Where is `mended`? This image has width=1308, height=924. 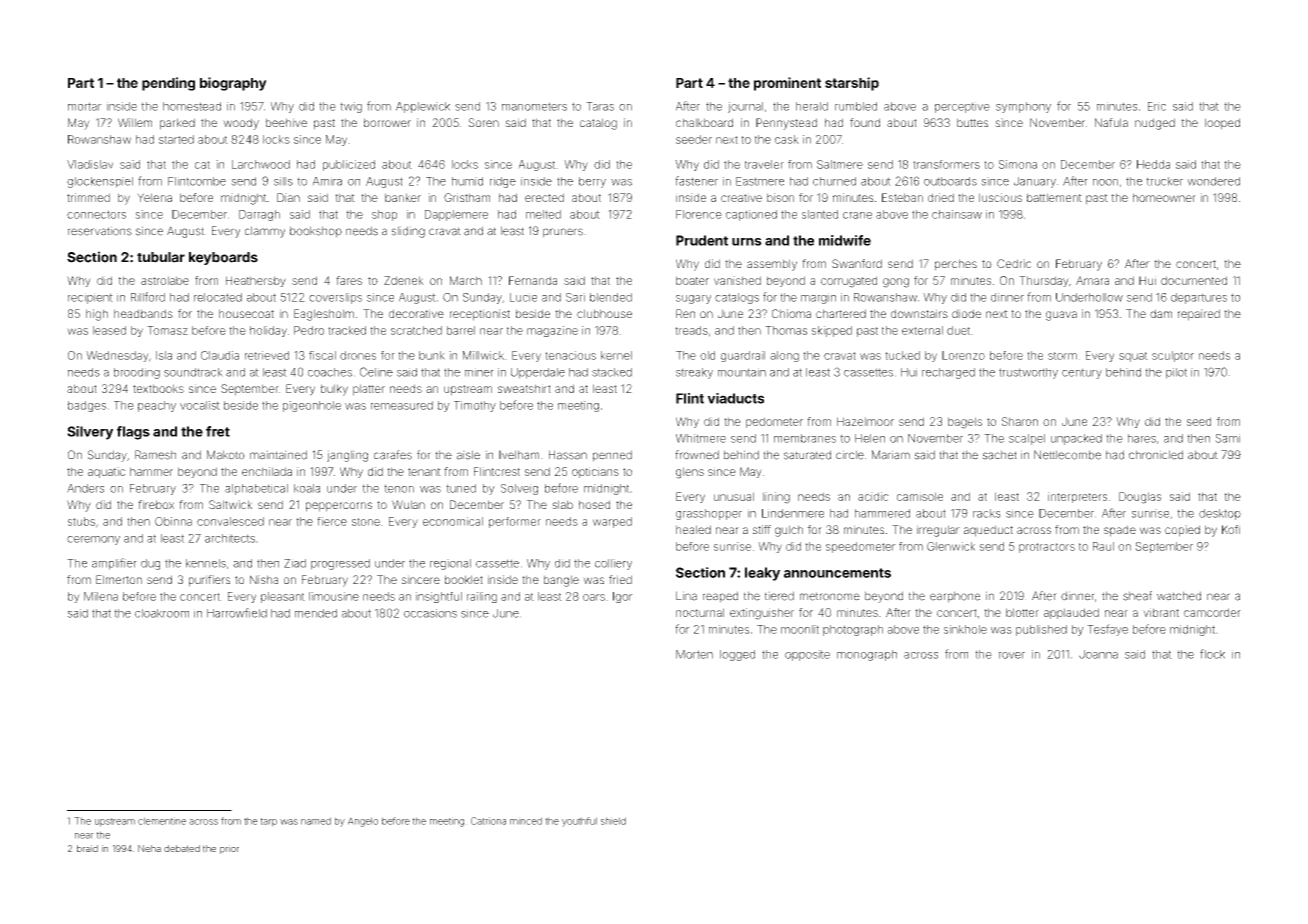 mended is located at coordinates (316, 613).
